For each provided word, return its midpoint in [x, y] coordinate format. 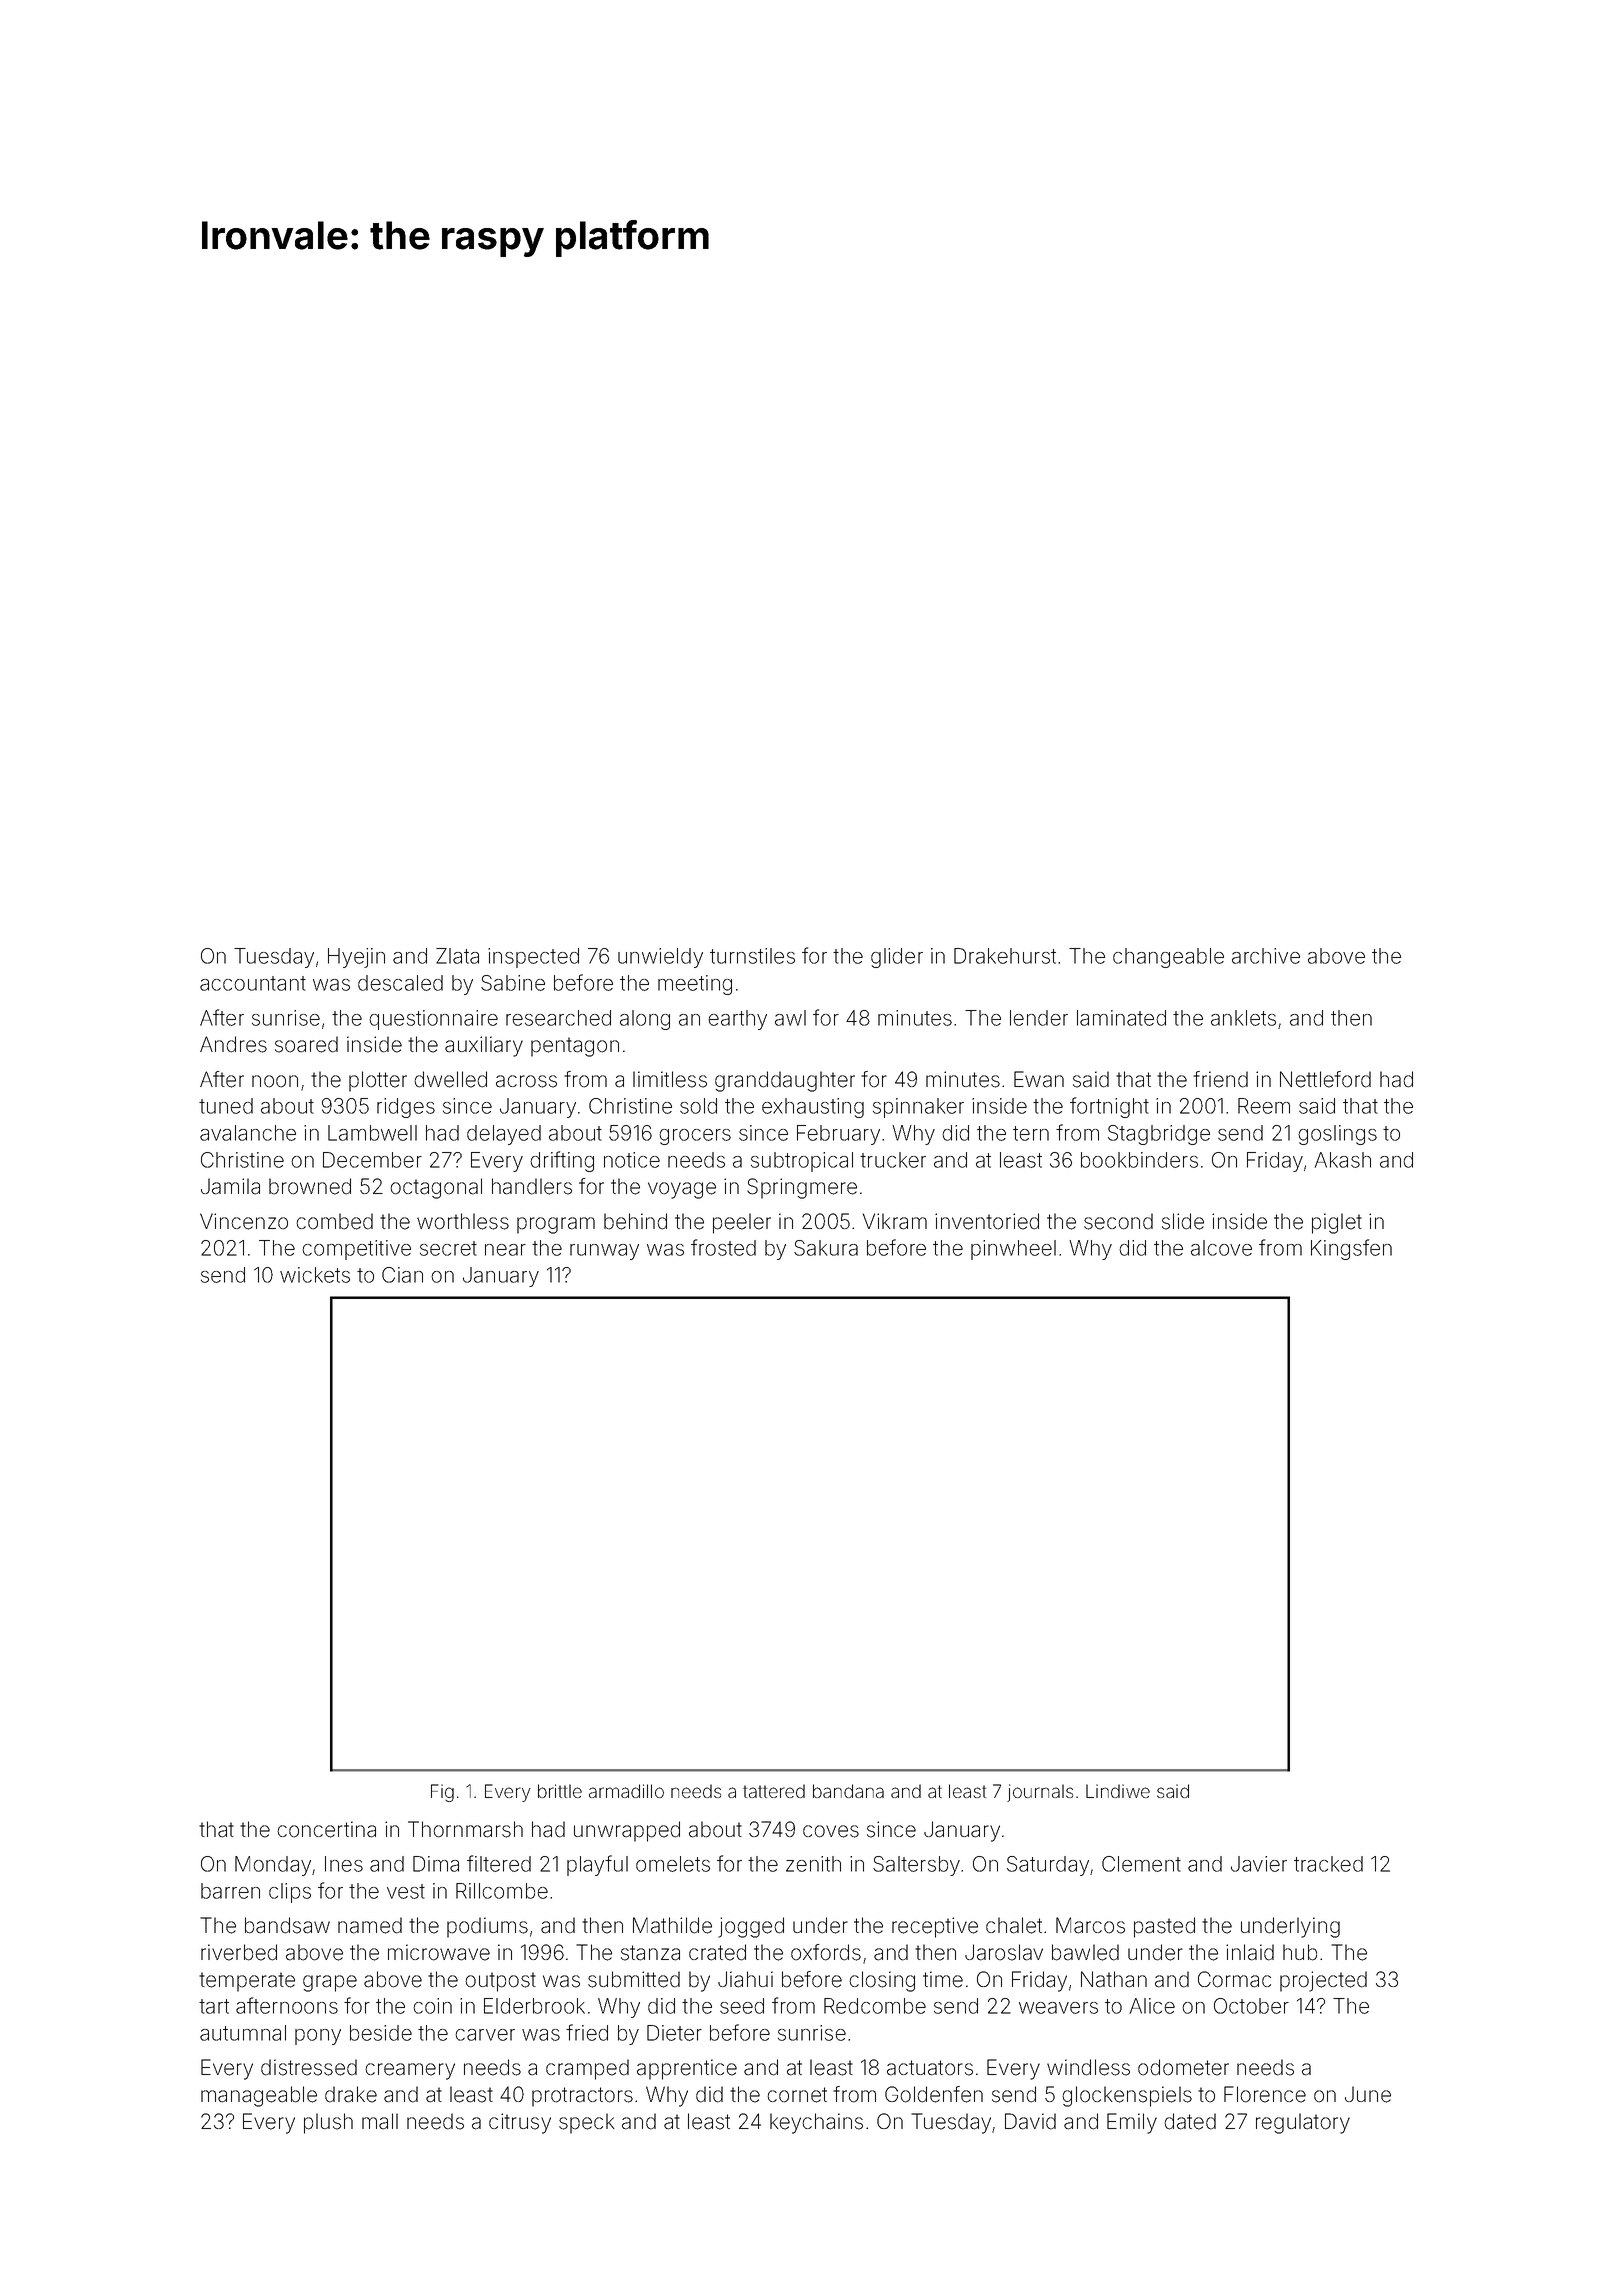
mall [380, 2121]
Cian [402, 1275]
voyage [682, 1190]
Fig [442, 1793]
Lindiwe [1118, 1791]
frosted [723, 1247]
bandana [848, 1791]
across [526, 1081]
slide [1183, 1221]
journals [1040, 1793]
